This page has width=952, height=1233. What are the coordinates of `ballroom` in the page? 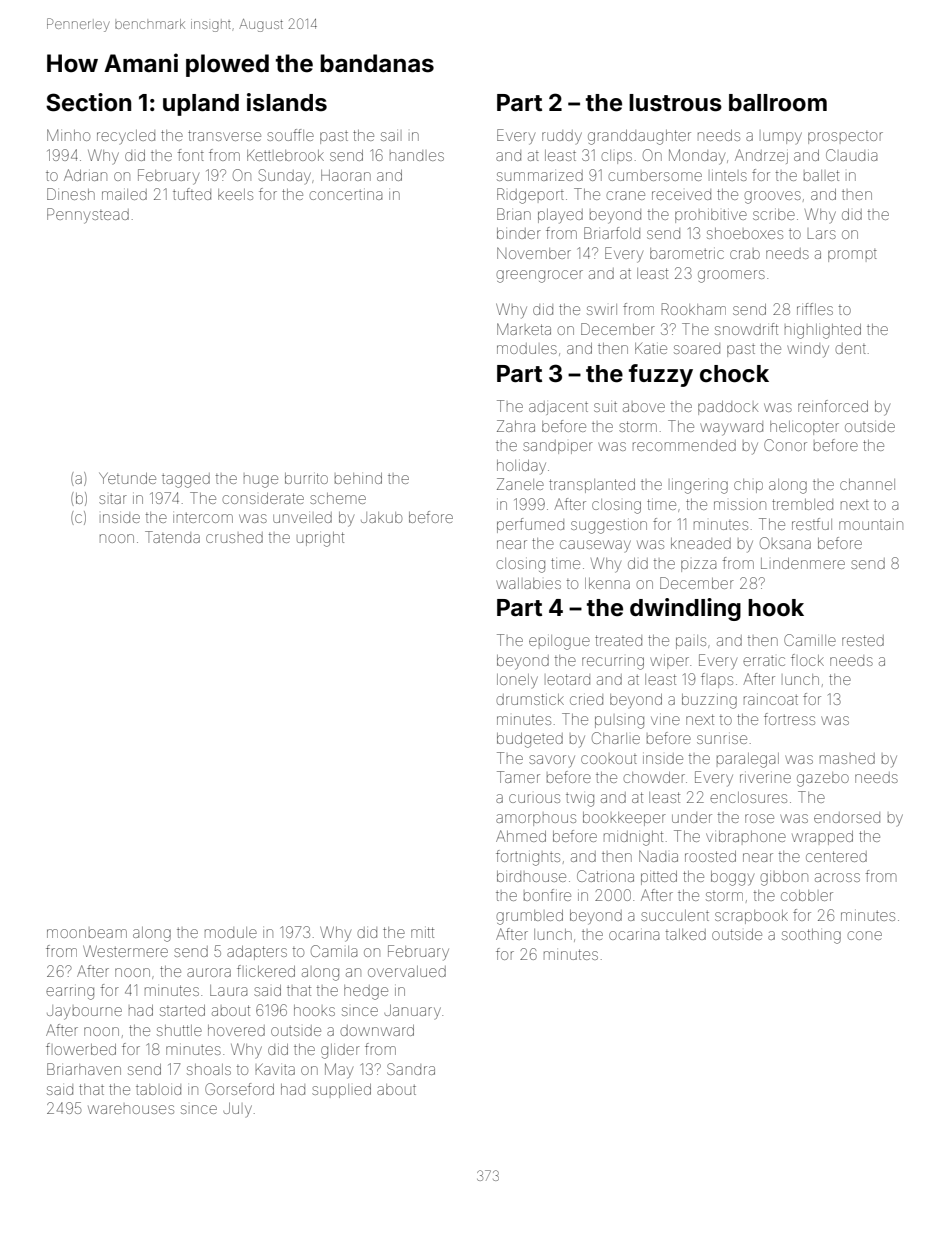 It's located at (778, 103).
